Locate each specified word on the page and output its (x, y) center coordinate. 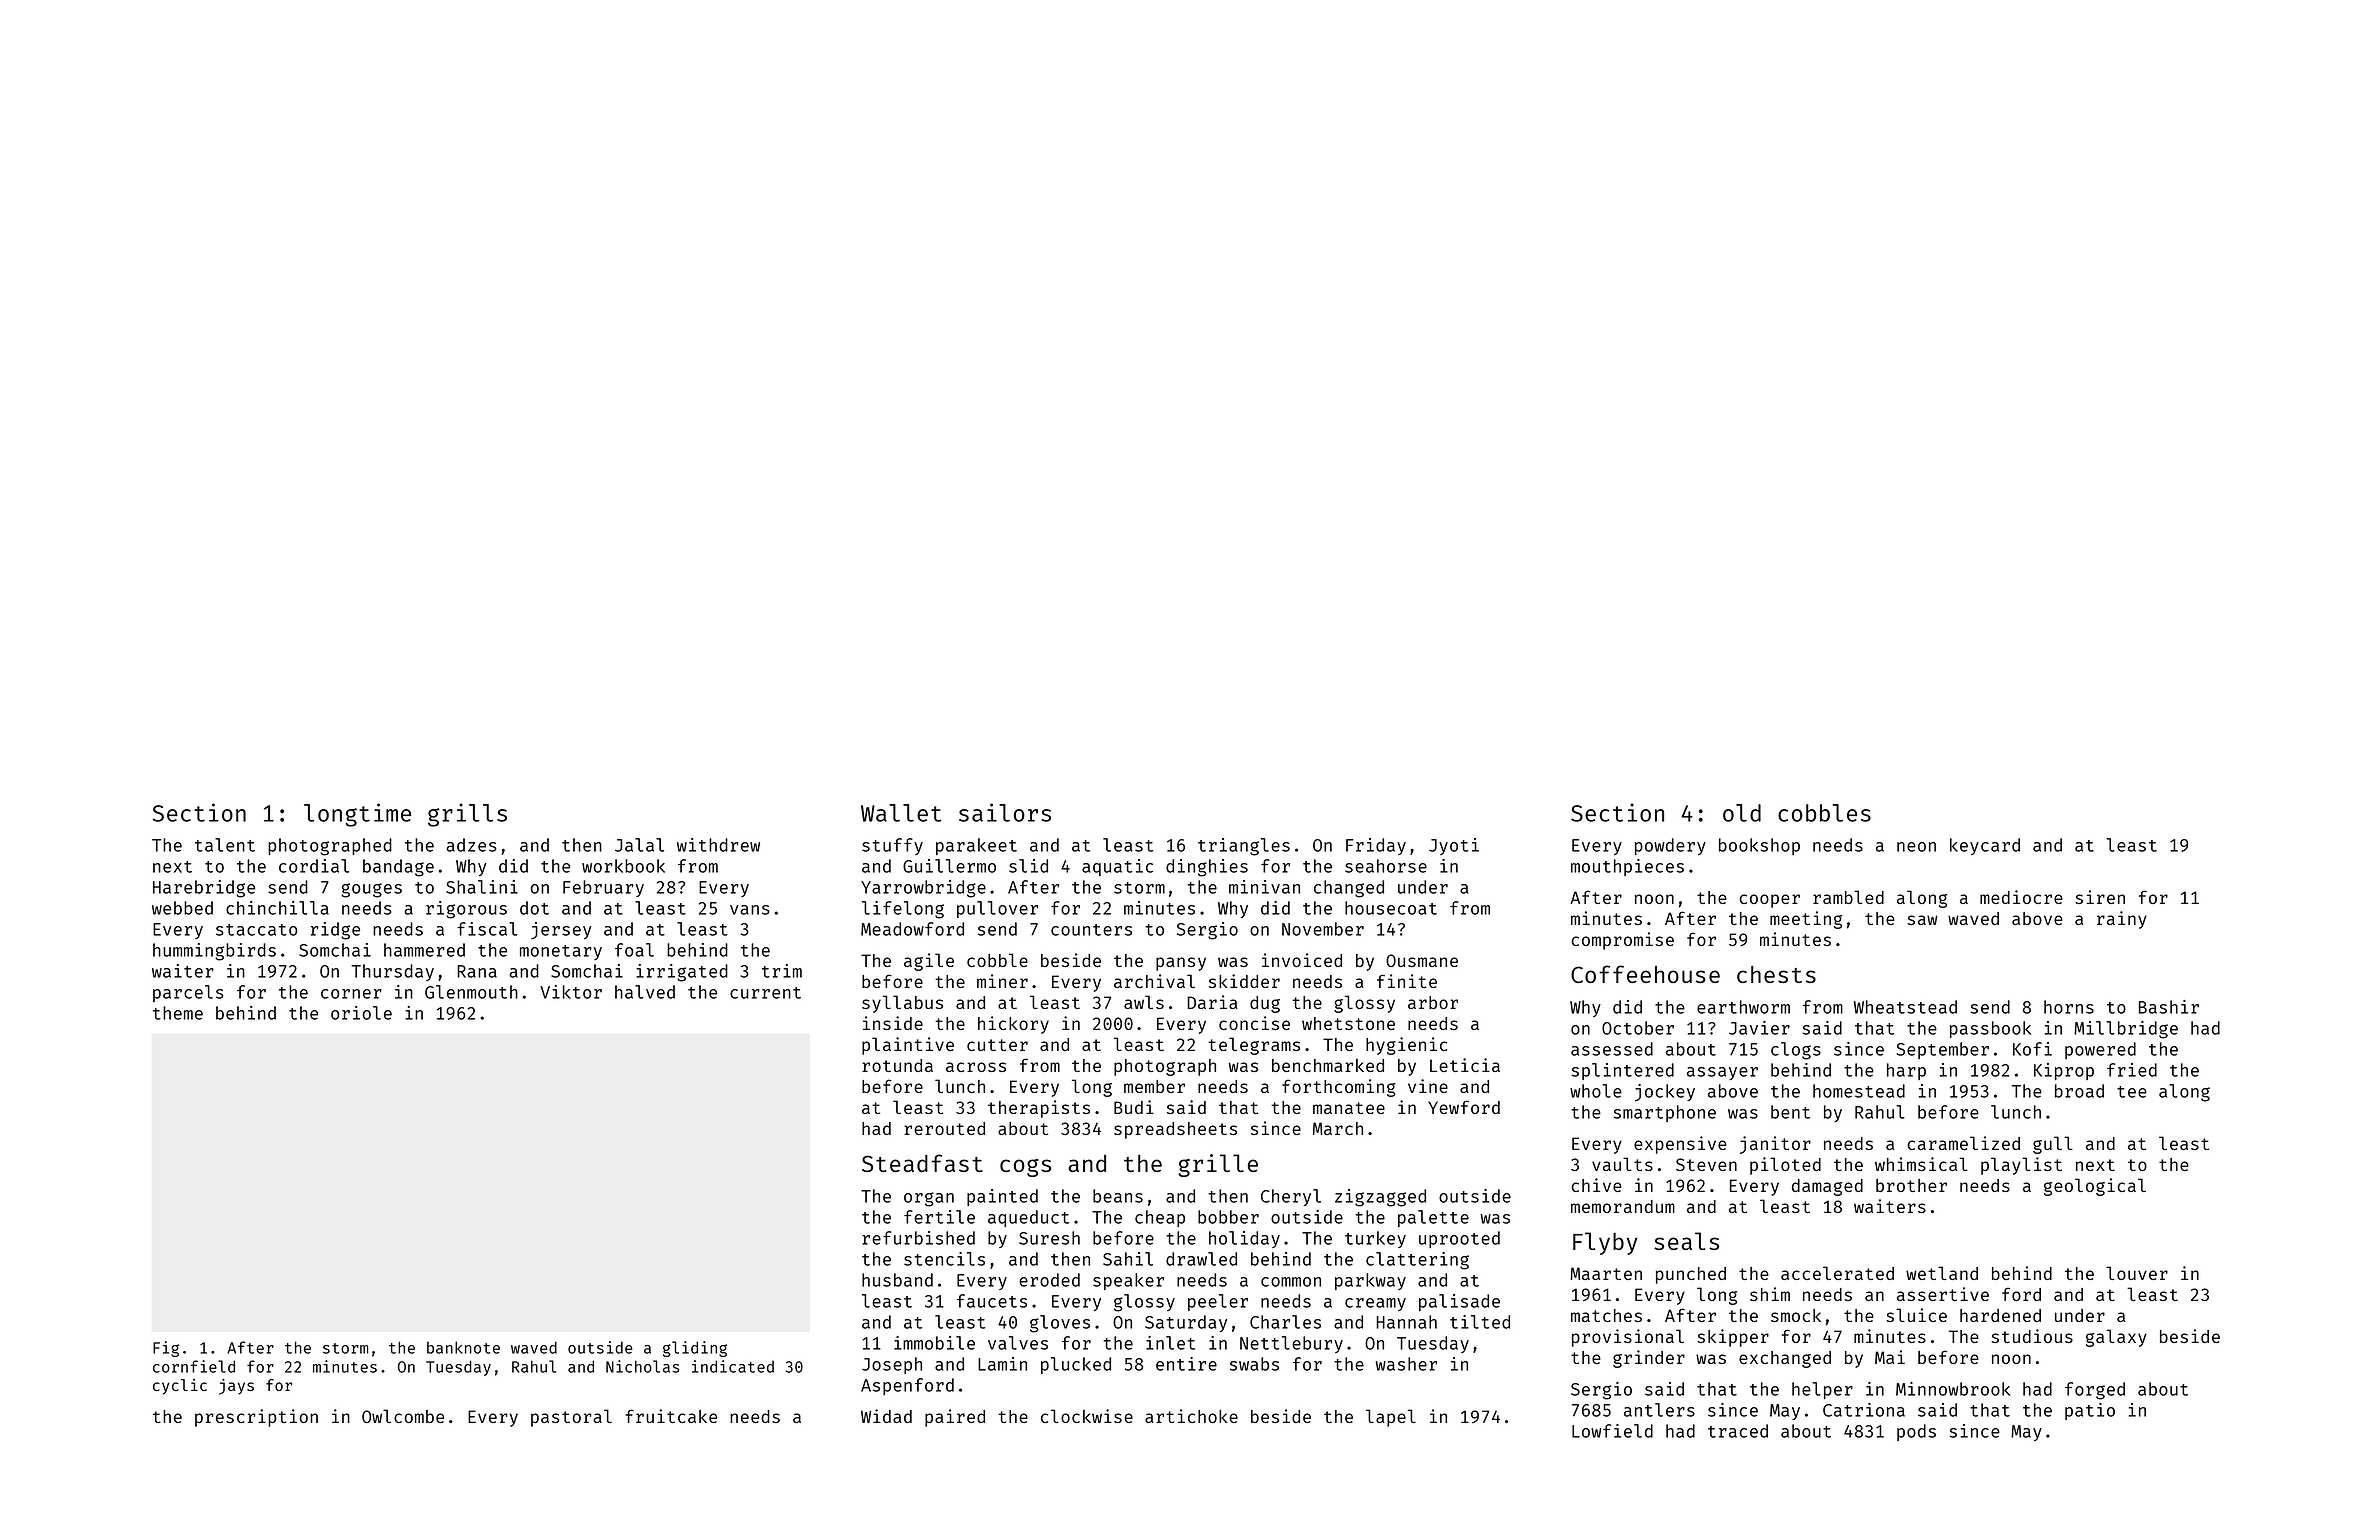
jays (236, 1386)
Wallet (901, 813)
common (1291, 1282)
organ (929, 1199)
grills (467, 815)
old (1742, 813)
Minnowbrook (1953, 1389)
